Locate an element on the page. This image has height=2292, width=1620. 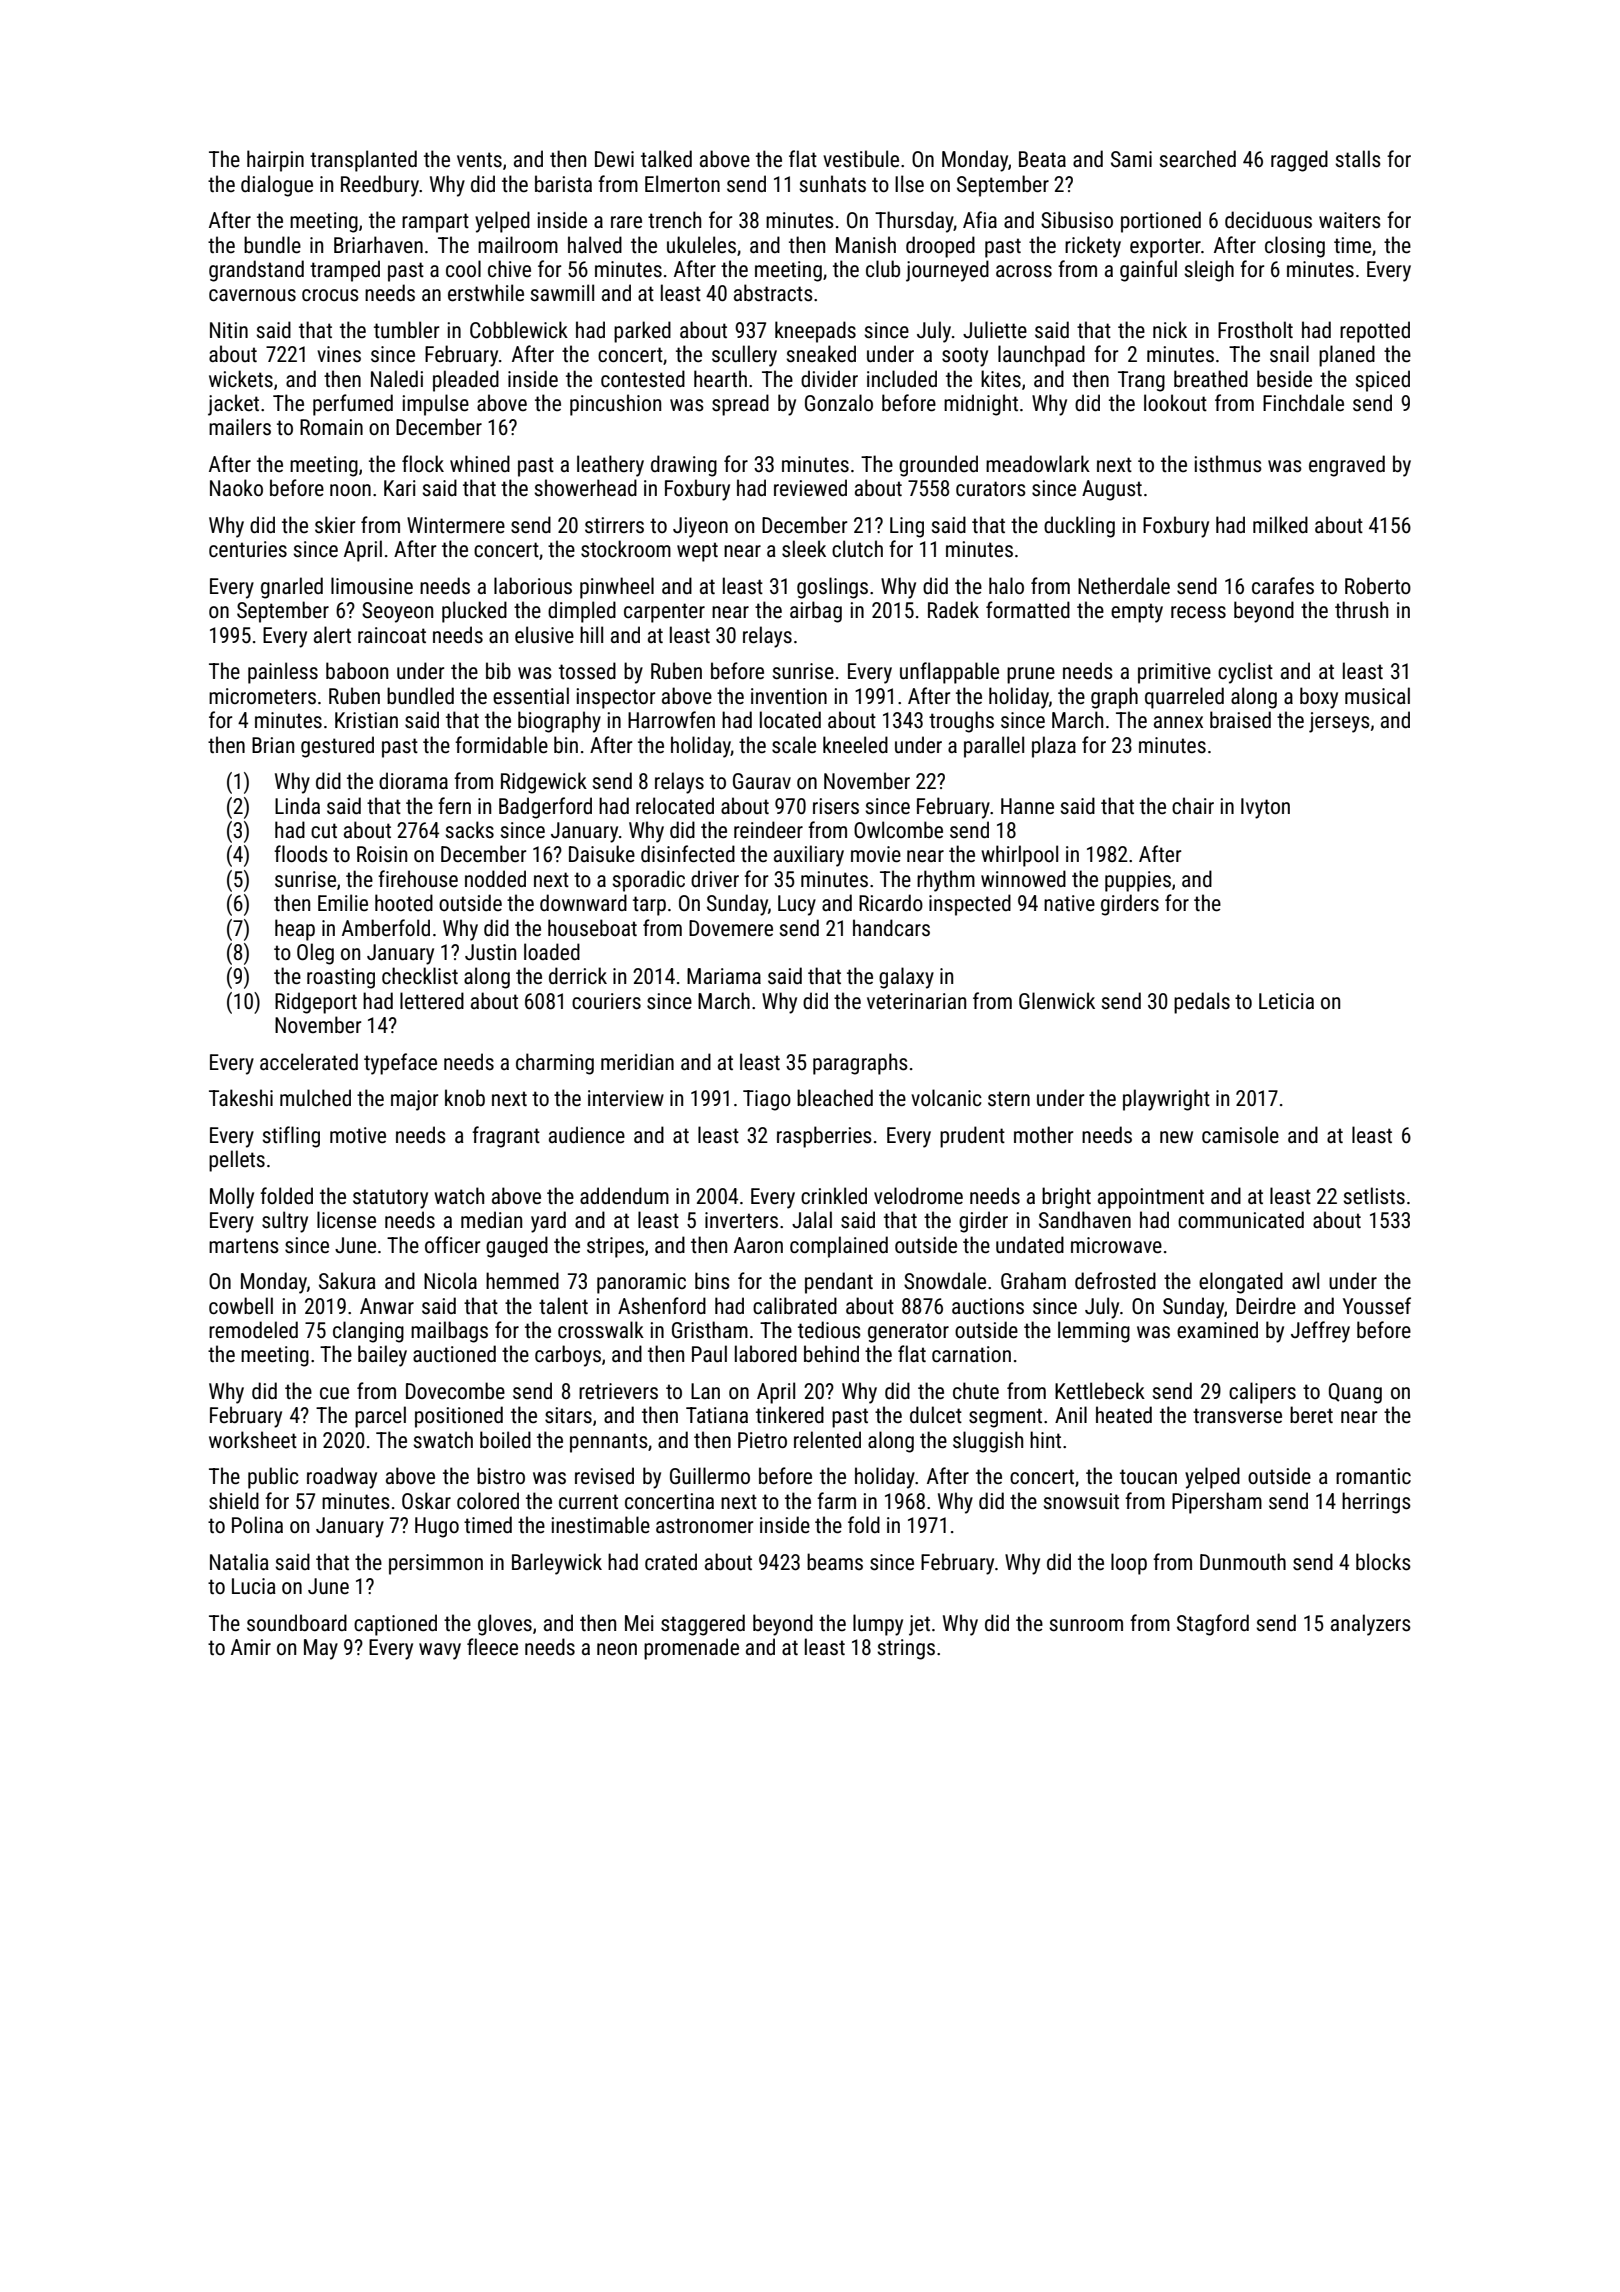
raspberries is located at coordinates (824, 1137).
